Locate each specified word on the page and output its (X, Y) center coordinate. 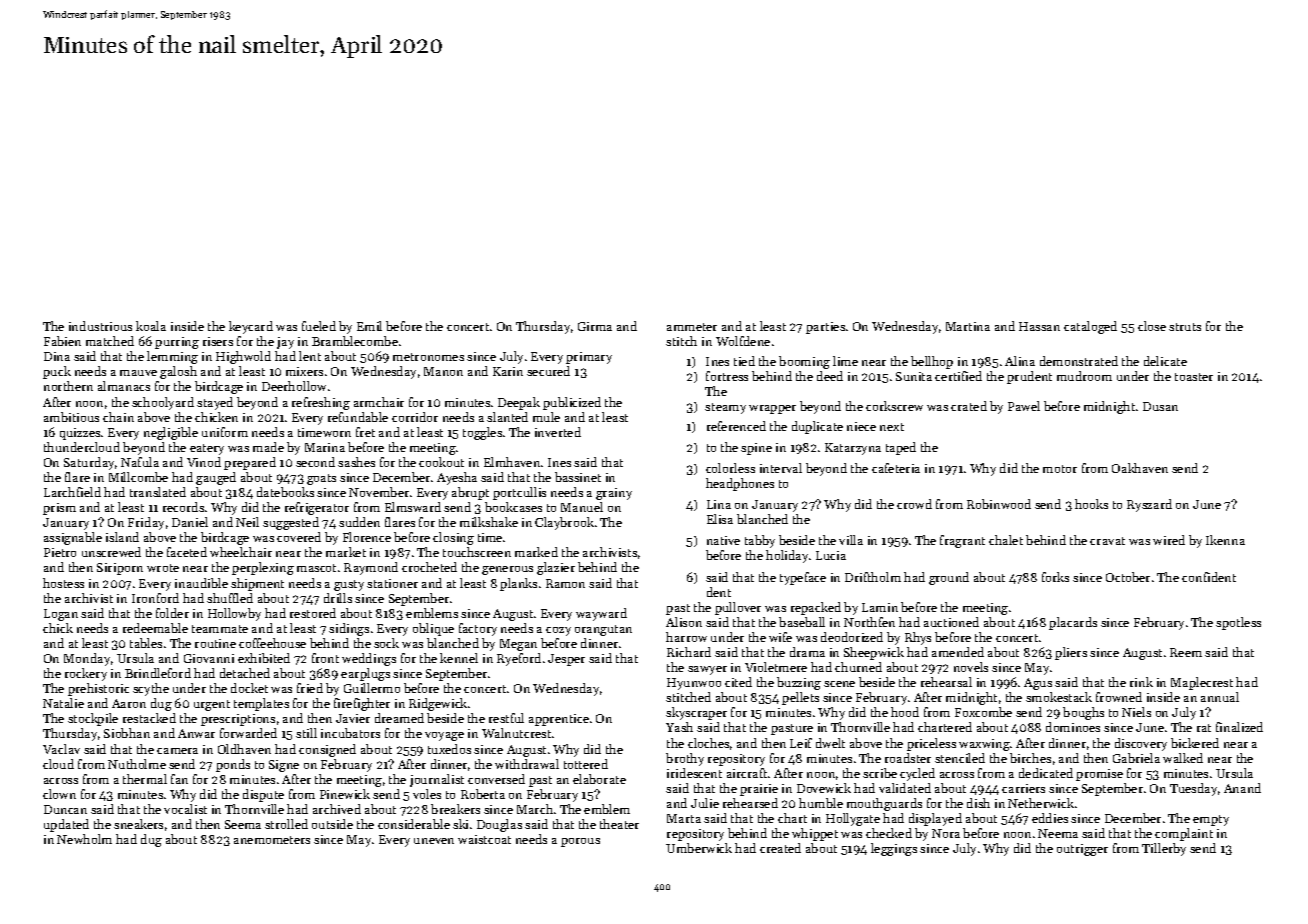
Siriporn (120, 569)
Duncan (65, 809)
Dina (57, 356)
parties (825, 328)
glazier (556, 568)
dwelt (830, 743)
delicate (1165, 361)
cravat (1107, 541)
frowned (1119, 697)
